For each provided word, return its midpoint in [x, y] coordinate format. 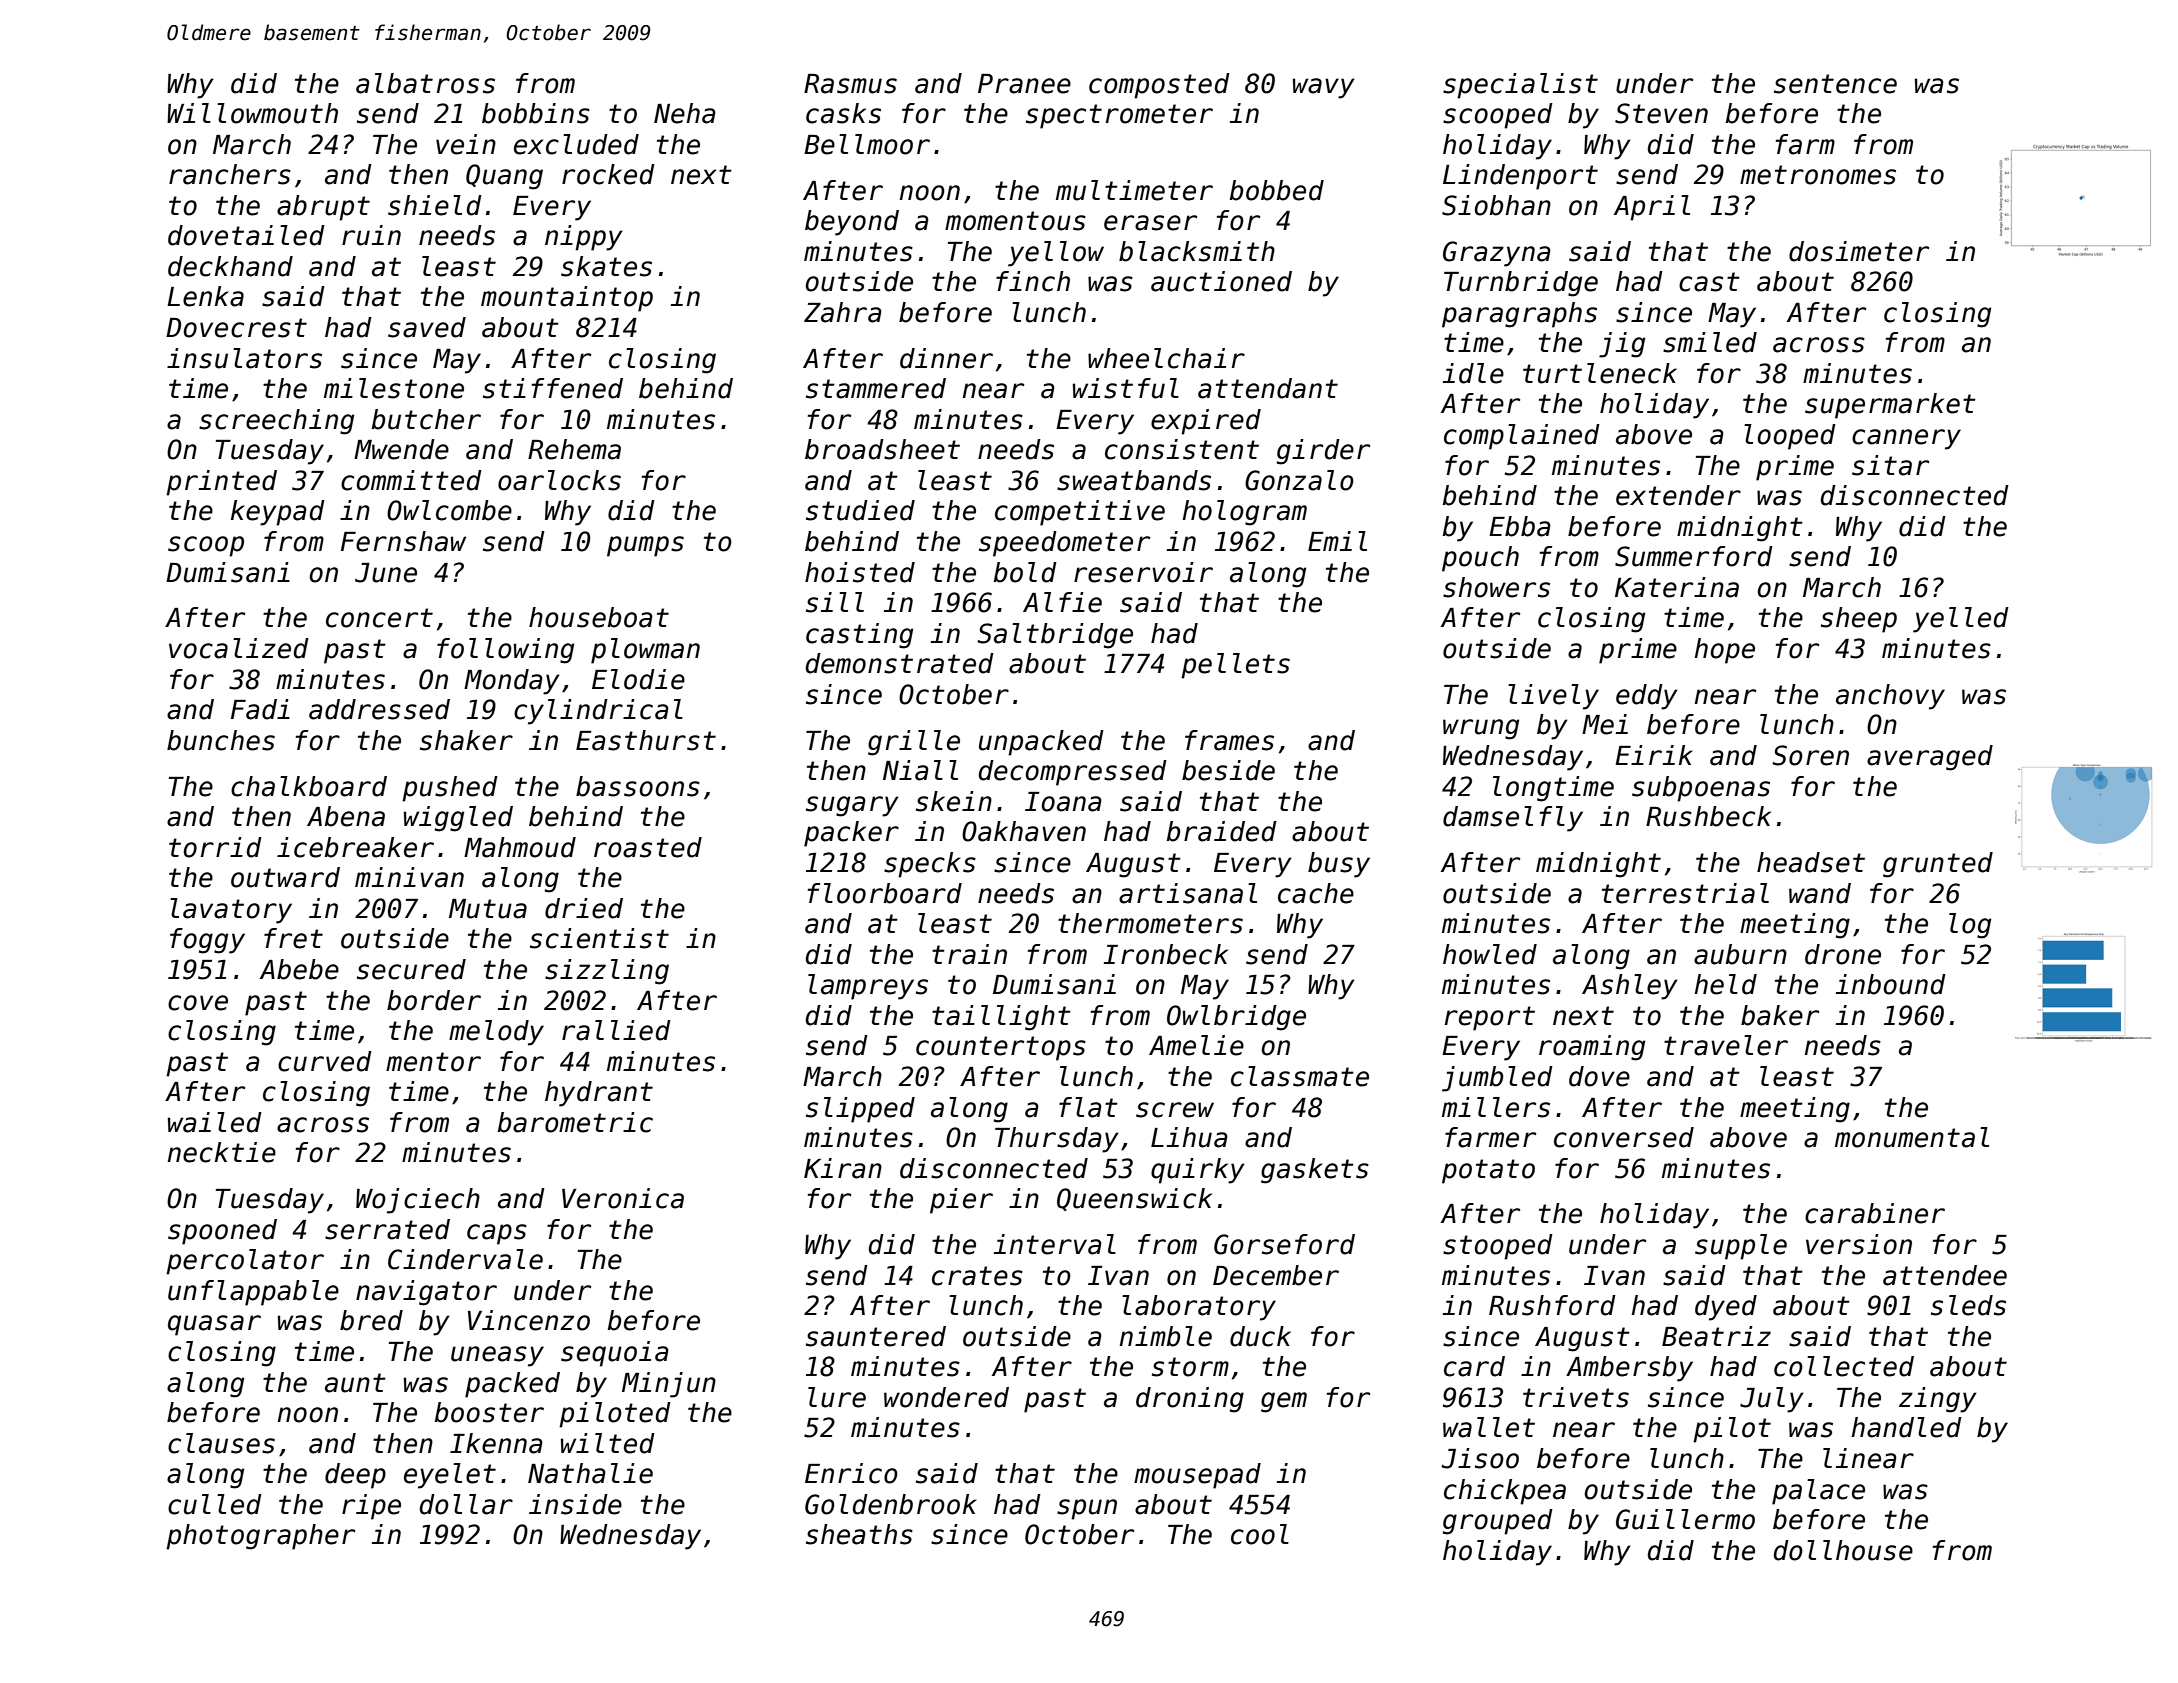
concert [379, 618]
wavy [1324, 88]
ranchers [230, 174]
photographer [260, 1537]
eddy [1647, 697]
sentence [1835, 84]
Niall [920, 770]
